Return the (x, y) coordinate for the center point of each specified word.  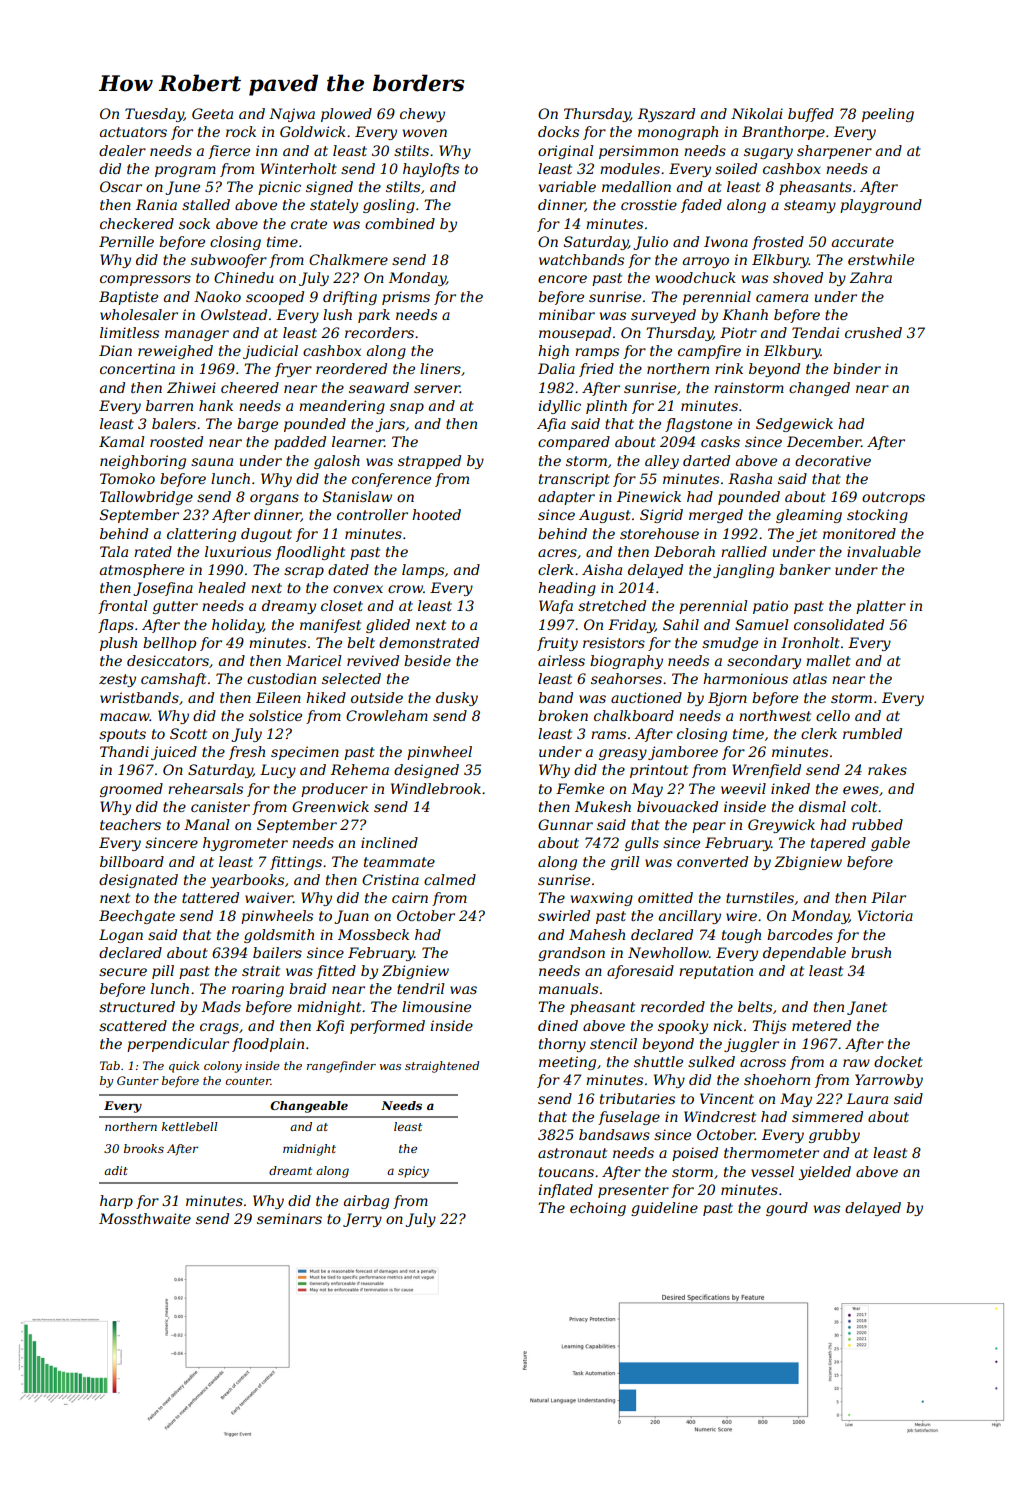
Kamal (121, 441)
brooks (144, 1148)
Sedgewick (794, 425)
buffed (811, 115)
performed (387, 1027)
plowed (346, 115)
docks (558, 131)
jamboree (683, 753)
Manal (206, 824)
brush (871, 952)
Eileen (278, 697)
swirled (564, 915)
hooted (436, 514)
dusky (457, 699)
